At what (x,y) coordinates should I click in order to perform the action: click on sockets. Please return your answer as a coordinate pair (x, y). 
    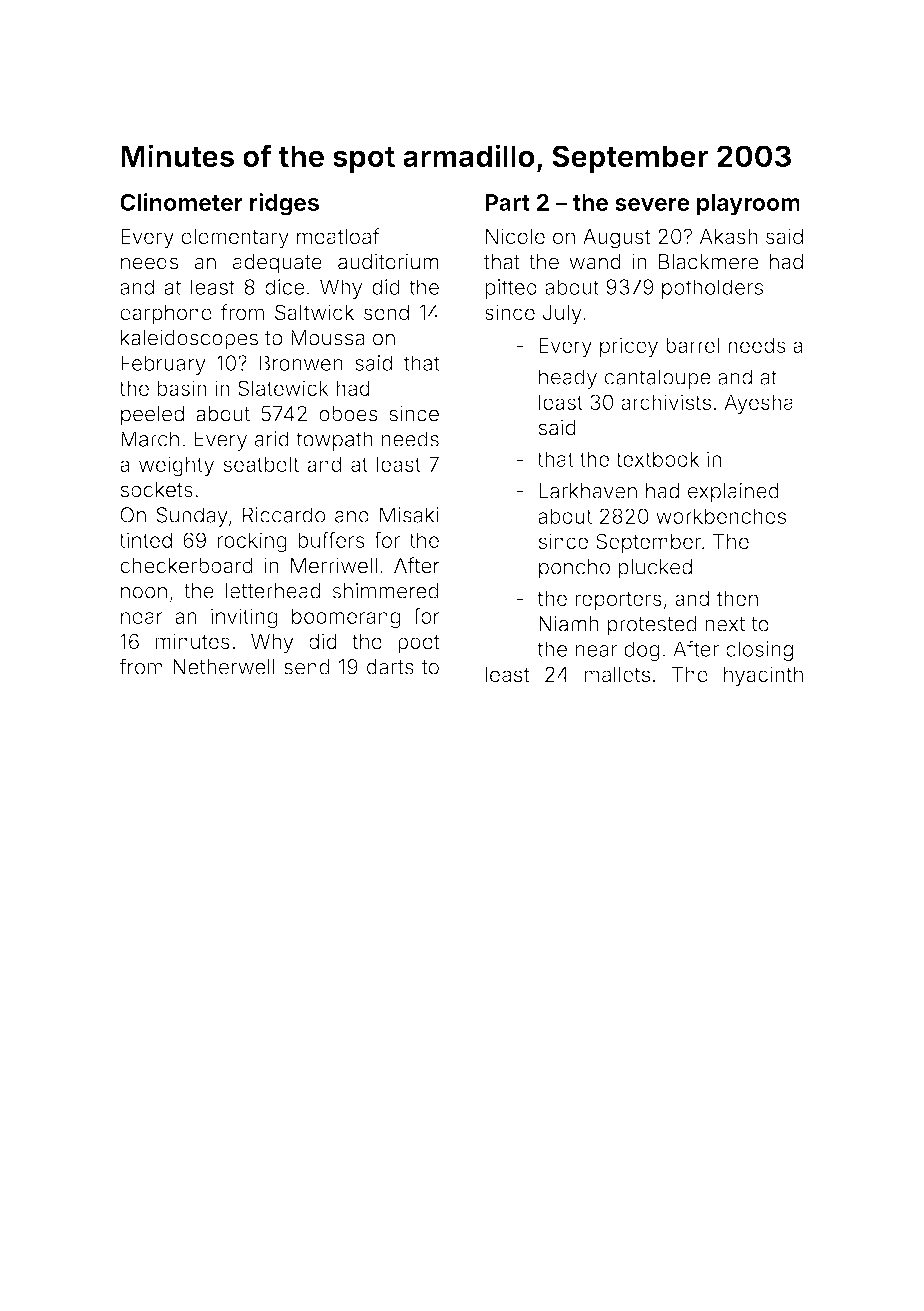
    Looking at the image, I should click on (156, 490).
